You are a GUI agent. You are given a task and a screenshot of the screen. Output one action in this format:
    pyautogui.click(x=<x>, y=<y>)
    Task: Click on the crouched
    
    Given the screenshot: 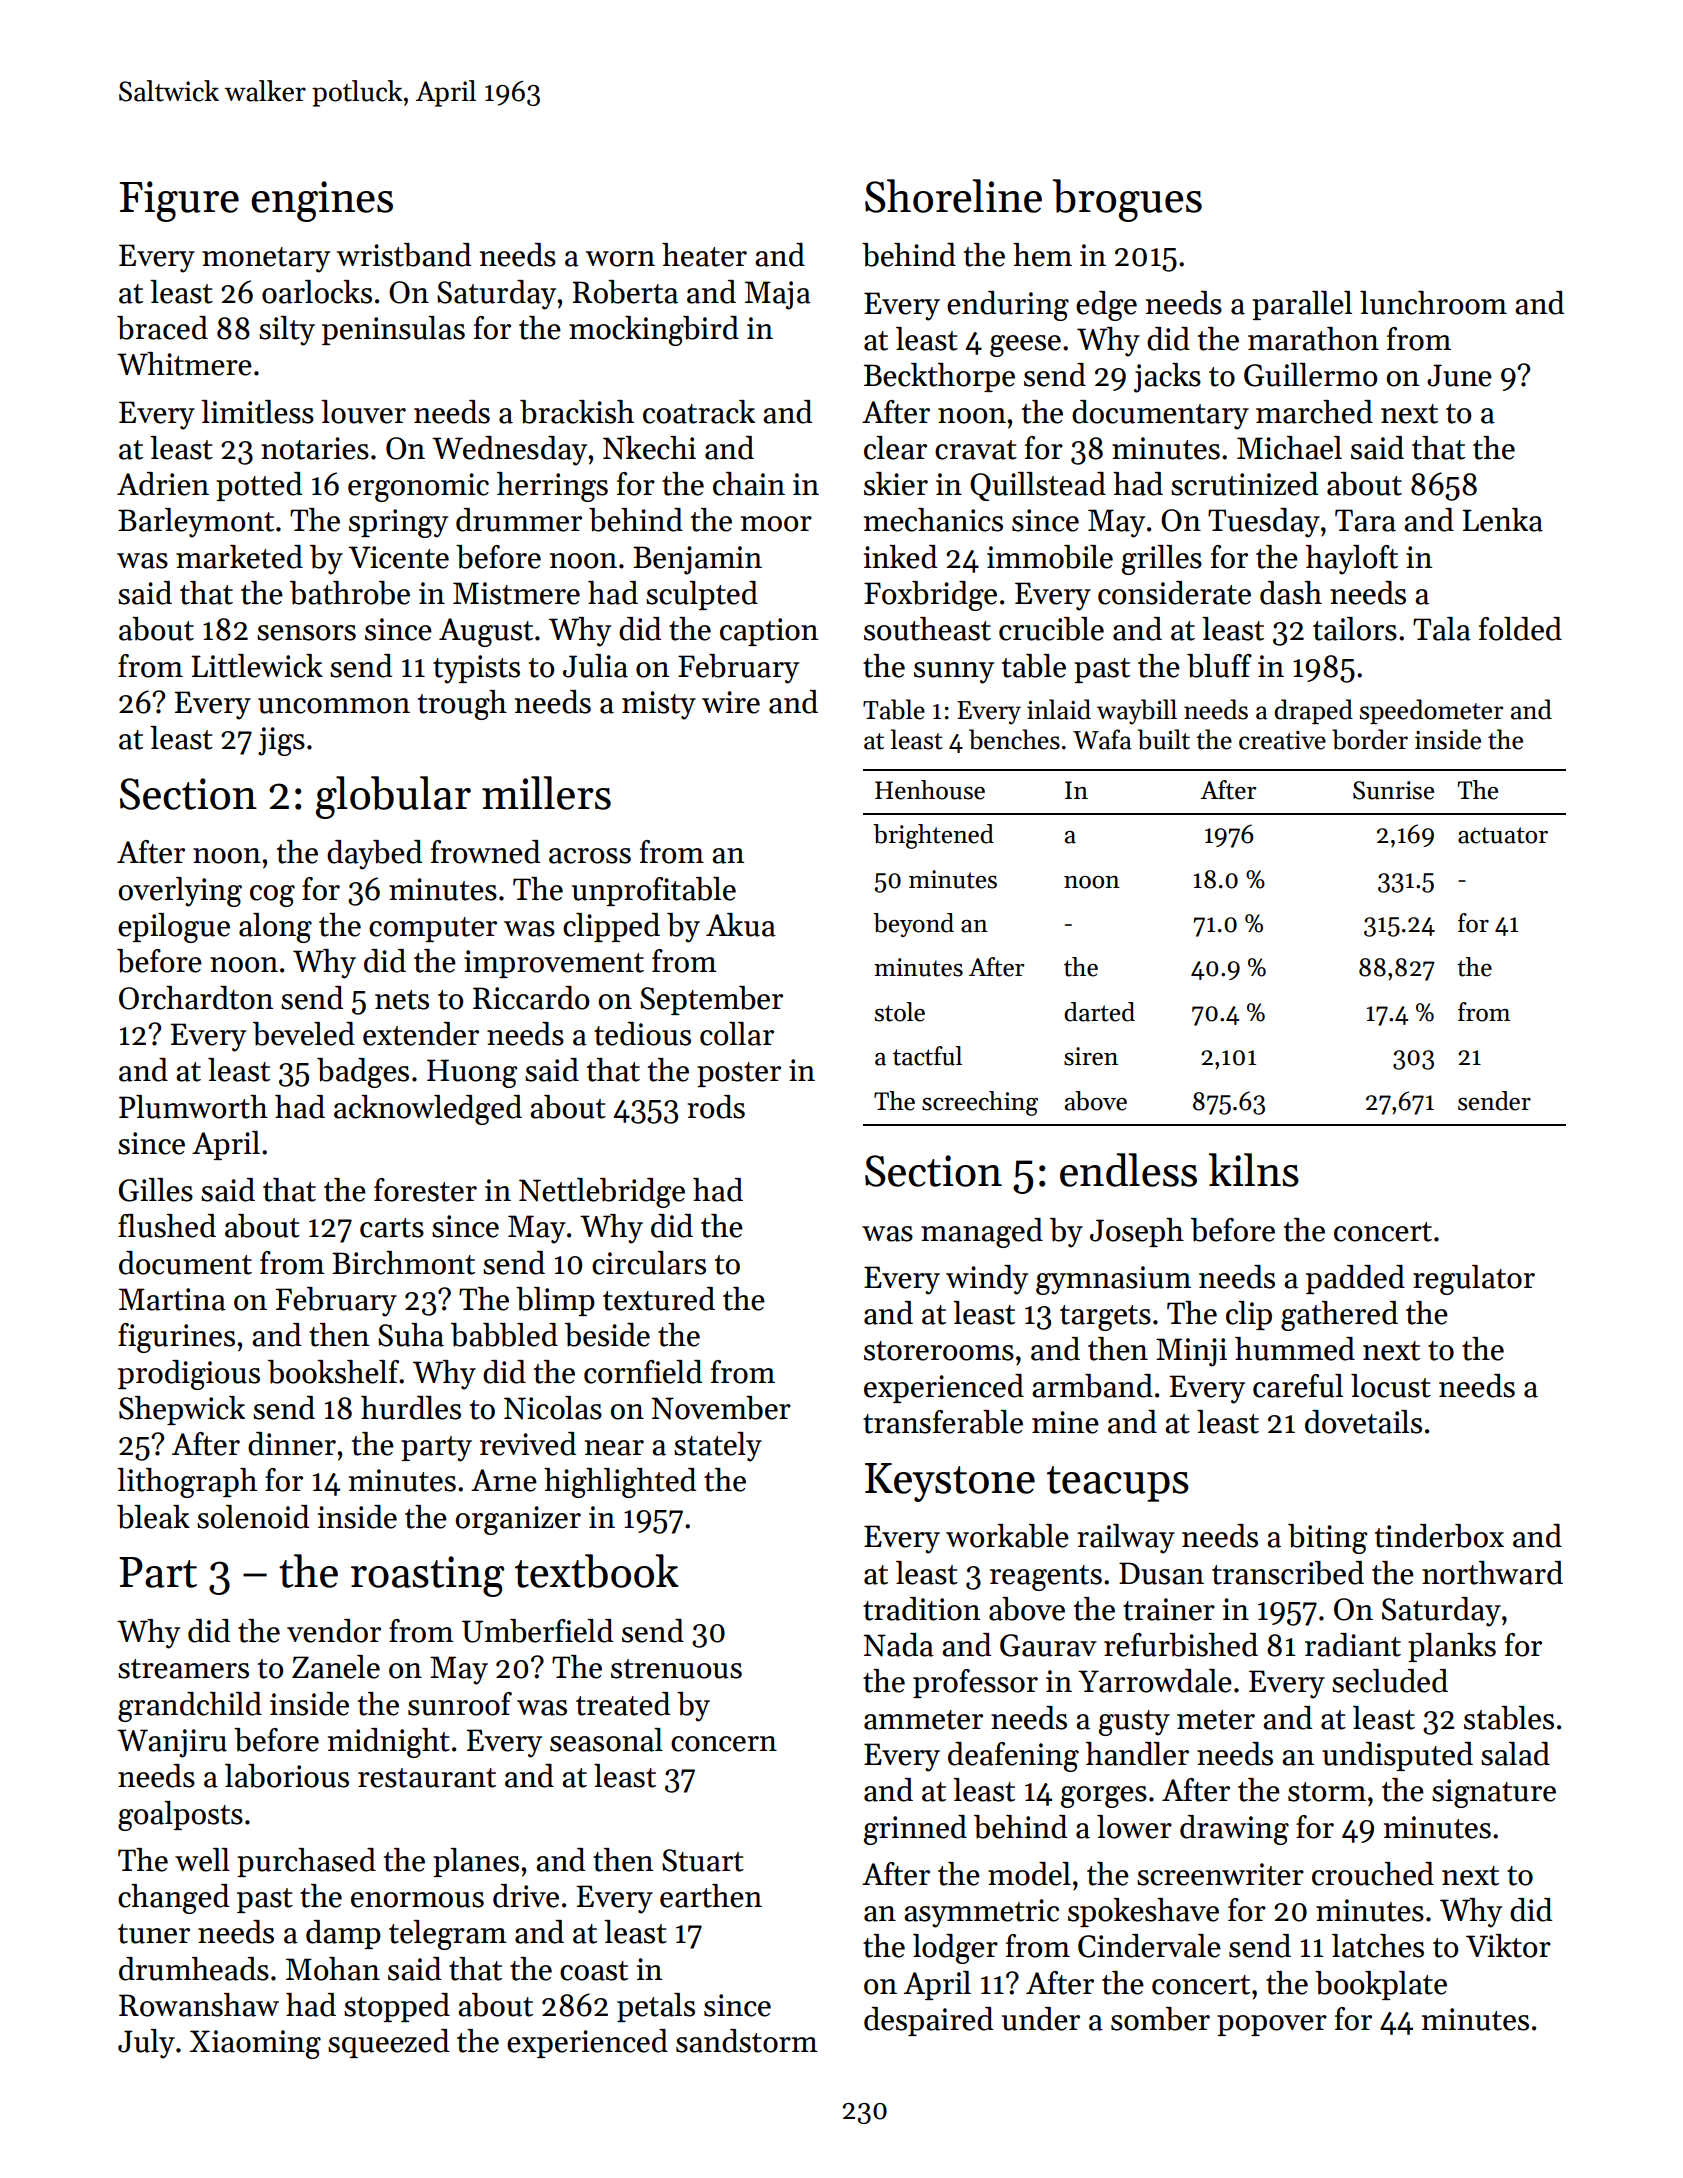 What is the action you would take?
    pyautogui.click(x=1373, y=1874)
